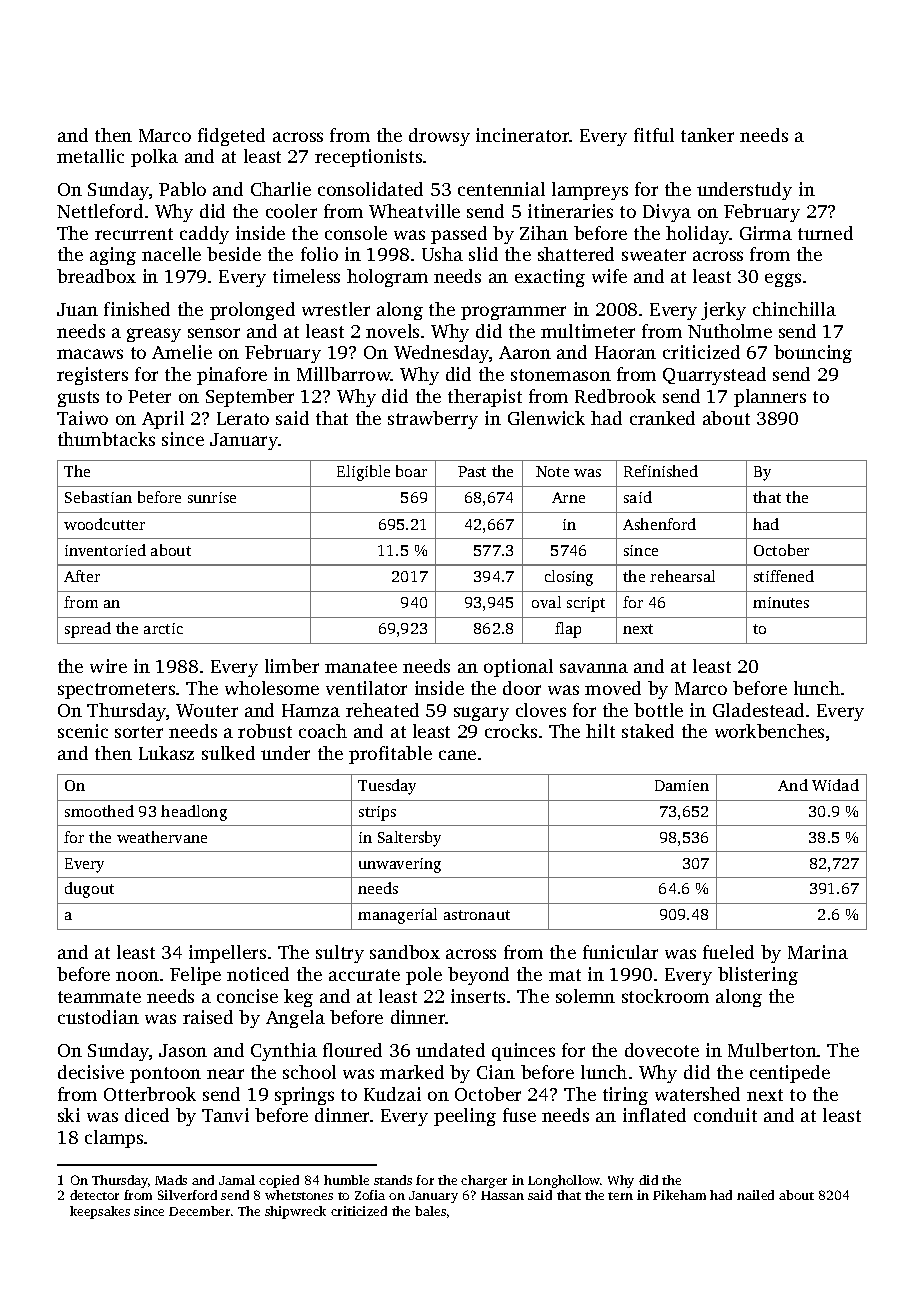 This page has width=924, height=1311. Describe the element at coordinates (392, 1094) in the page. I see `Kudzai` at that location.
